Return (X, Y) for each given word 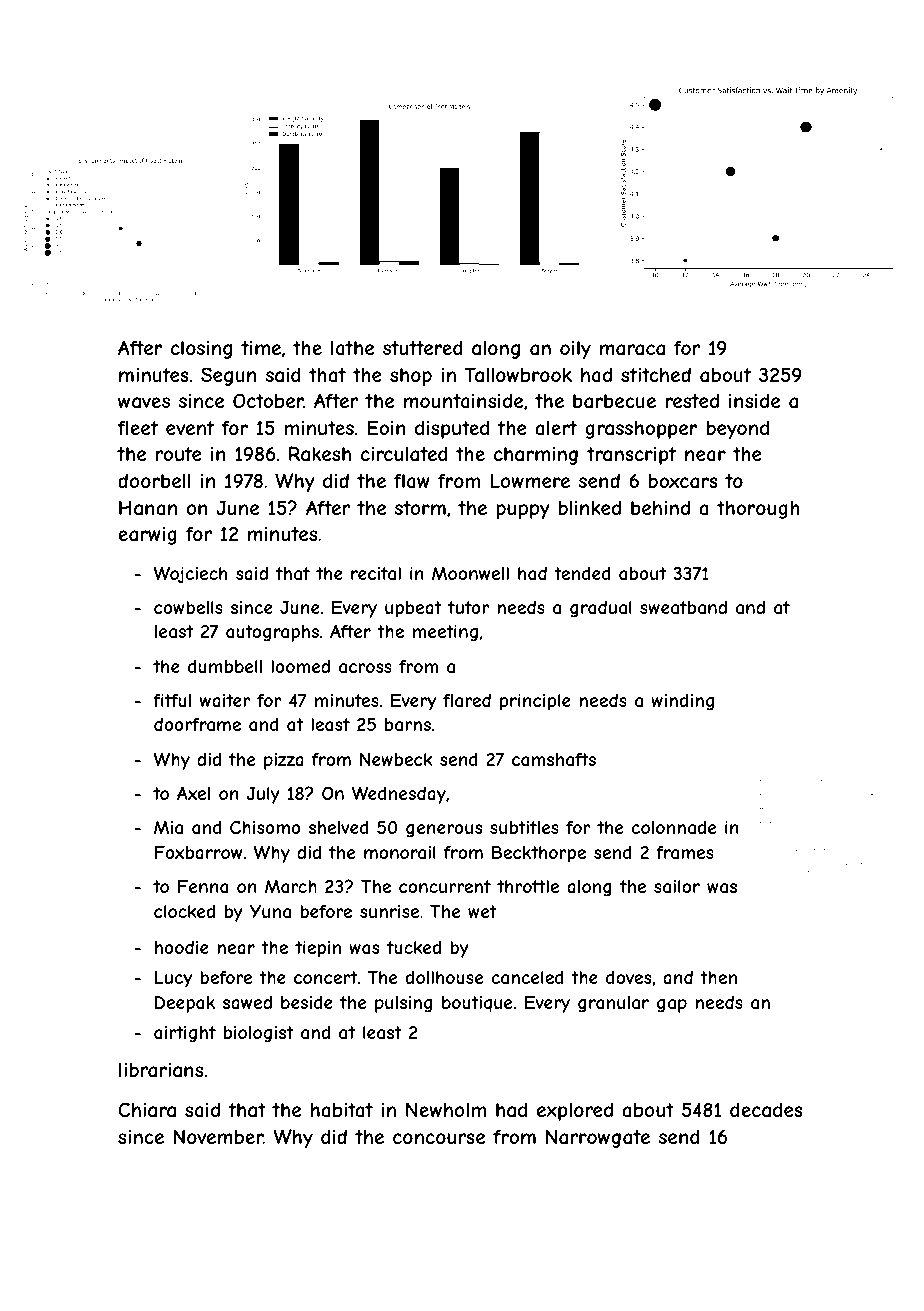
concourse (439, 1138)
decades (766, 1110)
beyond (737, 429)
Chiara (147, 1110)
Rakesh (320, 454)
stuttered (423, 347)
